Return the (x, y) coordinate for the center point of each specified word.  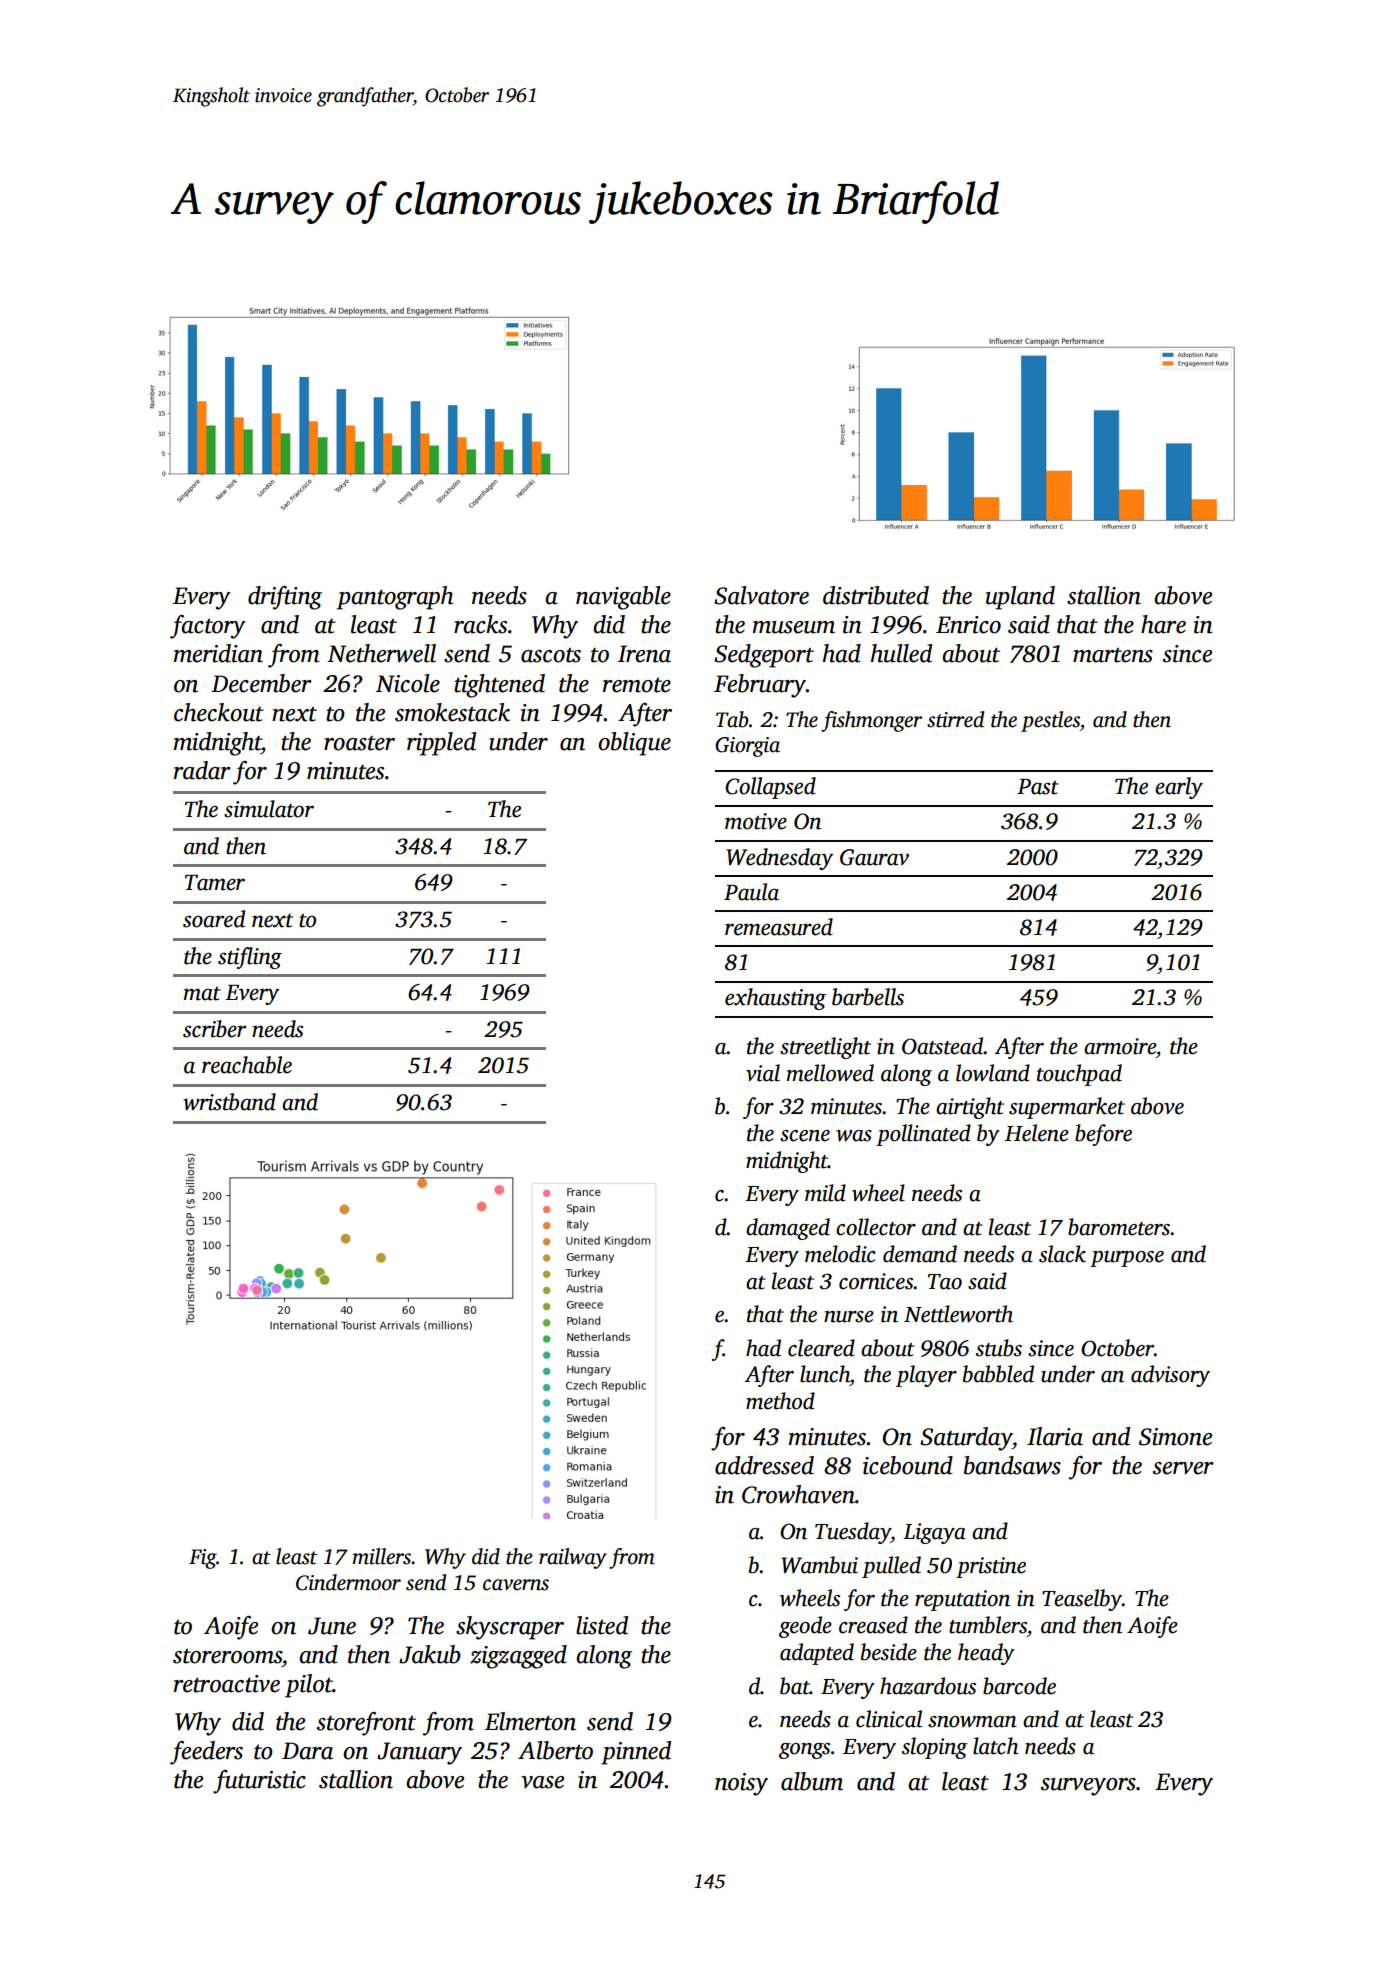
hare (1163, 624)
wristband (229, 1102)
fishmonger (871, 721)
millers (381, 1556)
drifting (285, 598)
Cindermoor (348, 1582)
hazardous (928, 1686)
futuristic (259, 1782)
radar (202, 770)
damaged (788, 1229)
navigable (623, 598)
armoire (1120, 1046)
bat (795, 1686)
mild (825, 1193)
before (1103, 1135)
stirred (956, 719)
